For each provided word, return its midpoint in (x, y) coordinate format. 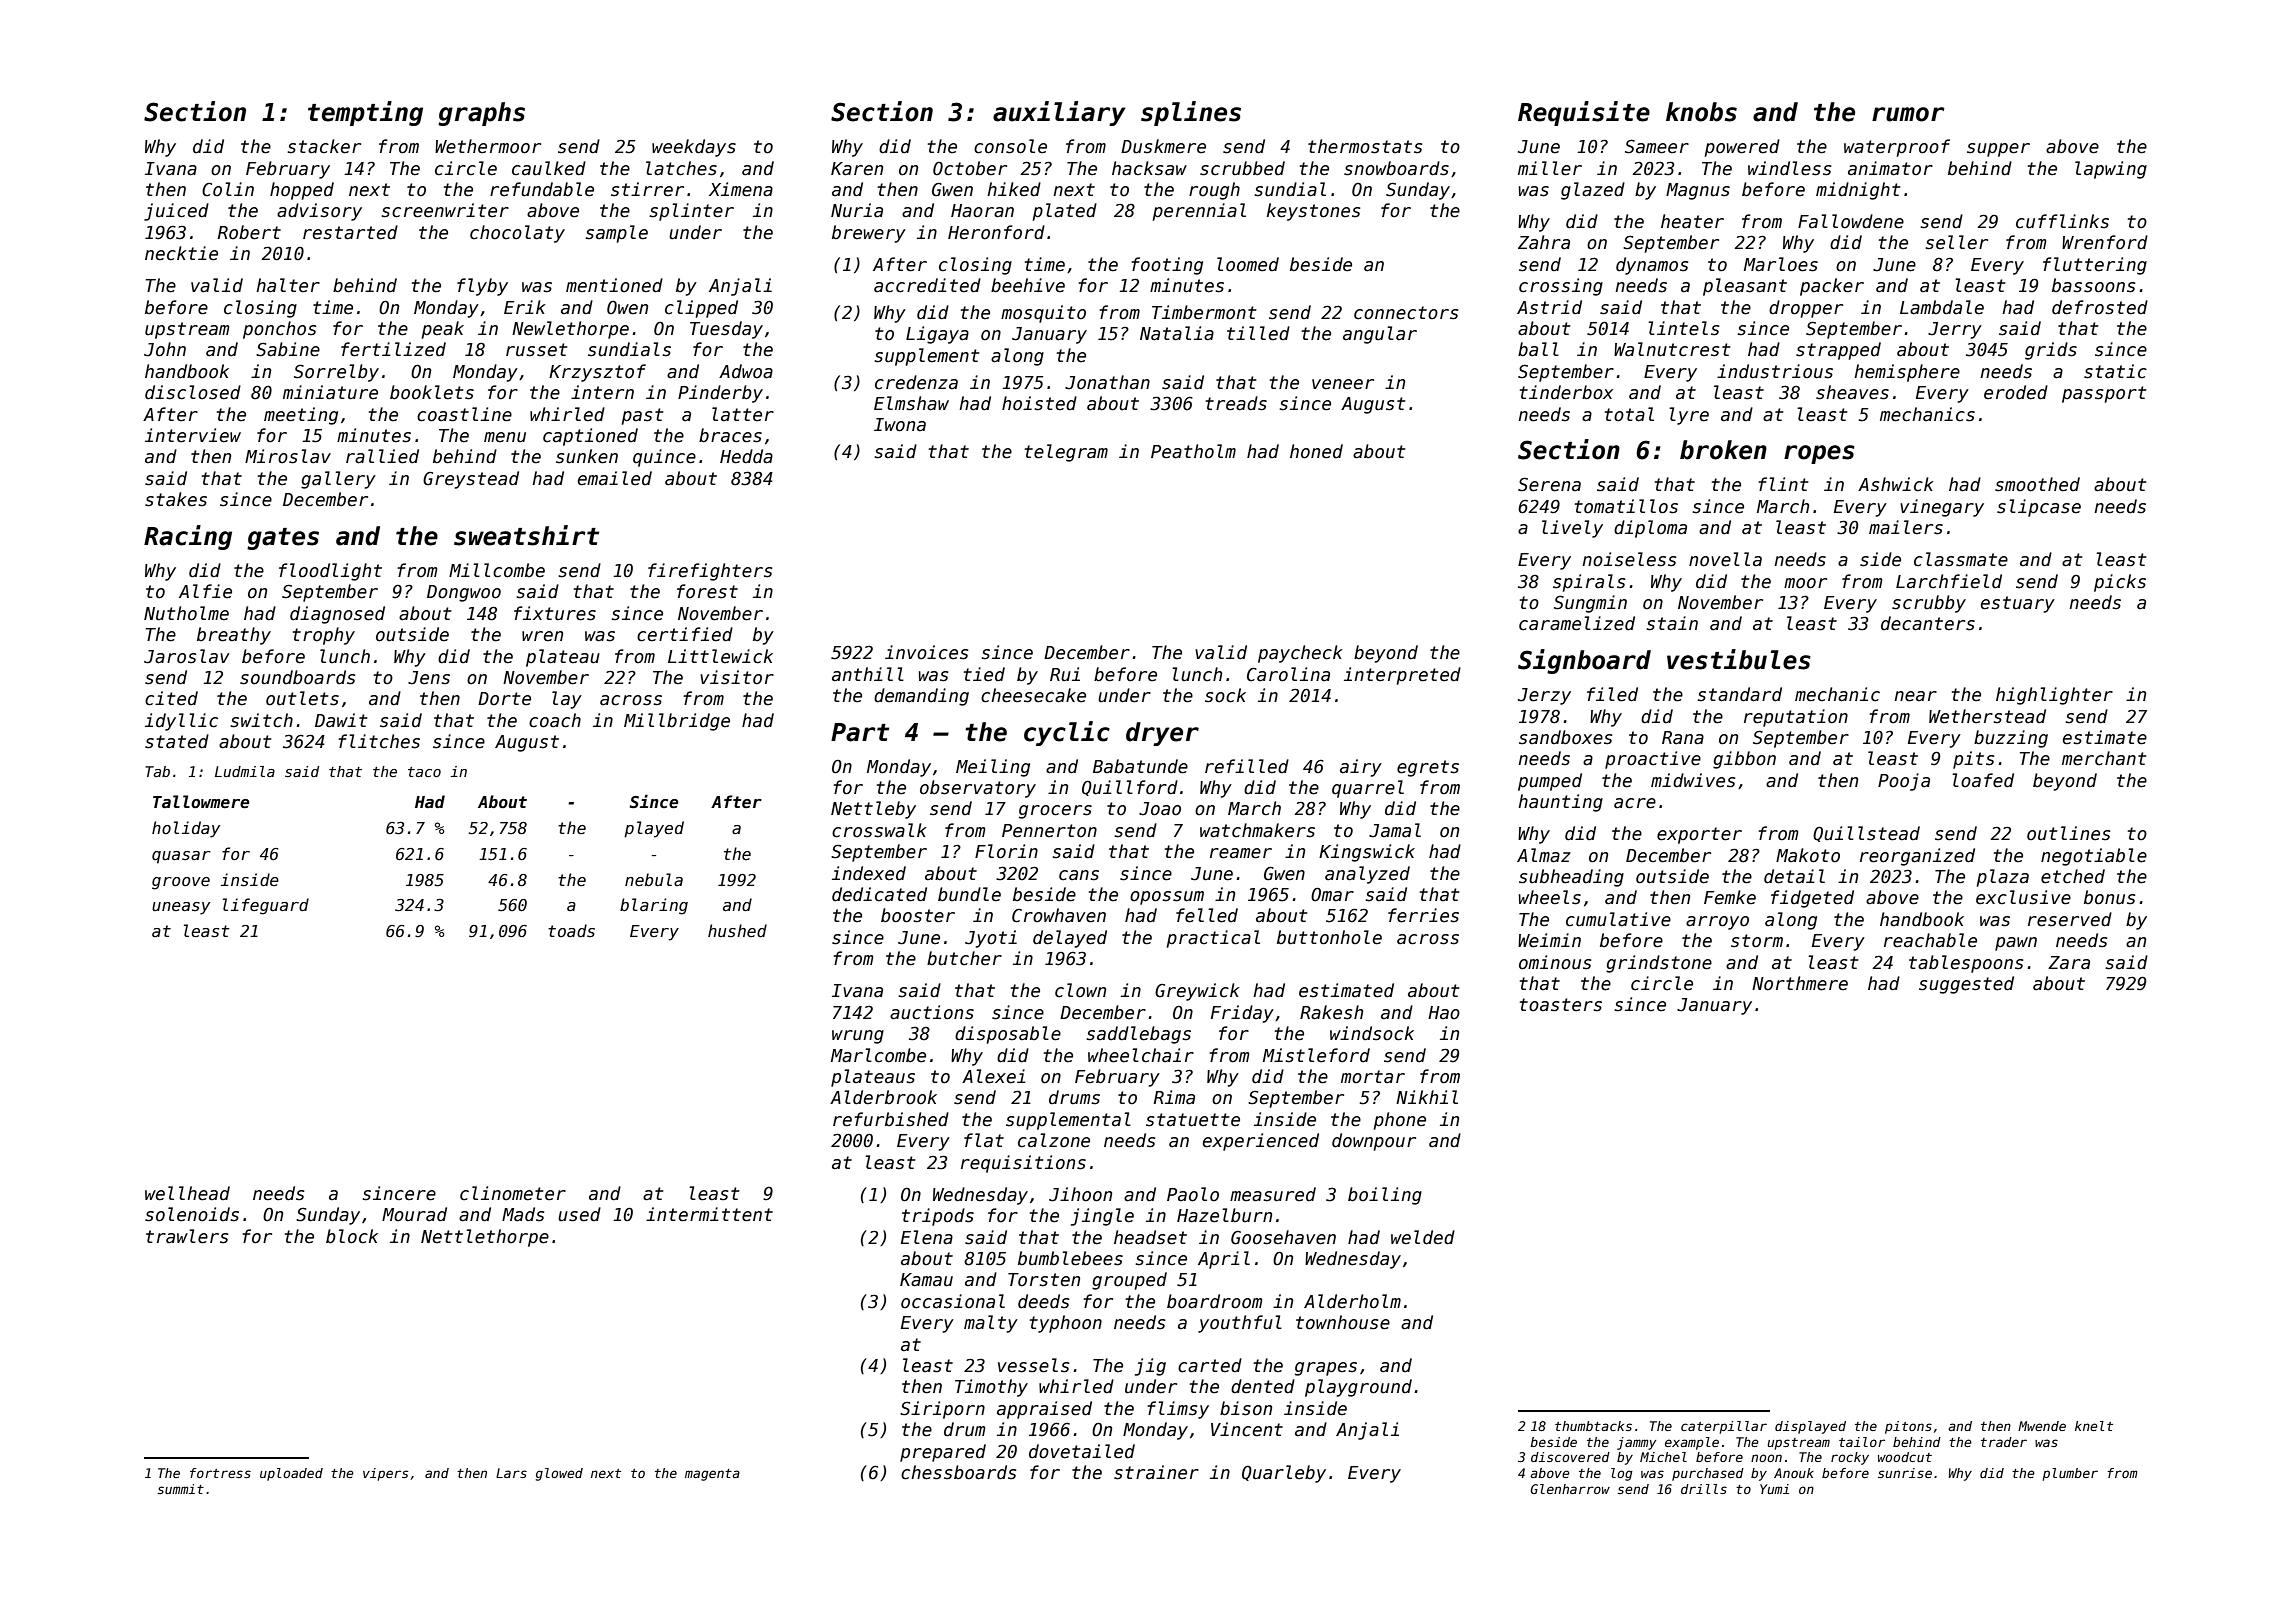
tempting (365, 113)
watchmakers (1257, 830)
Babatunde (1140, 766)
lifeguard (266, 906)
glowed (559, 1474)
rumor (1908, 114)
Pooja (1904, 782)
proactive (1653, 760)
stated (177, 741)
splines (1191, 113)
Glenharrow (1570, 1489)
